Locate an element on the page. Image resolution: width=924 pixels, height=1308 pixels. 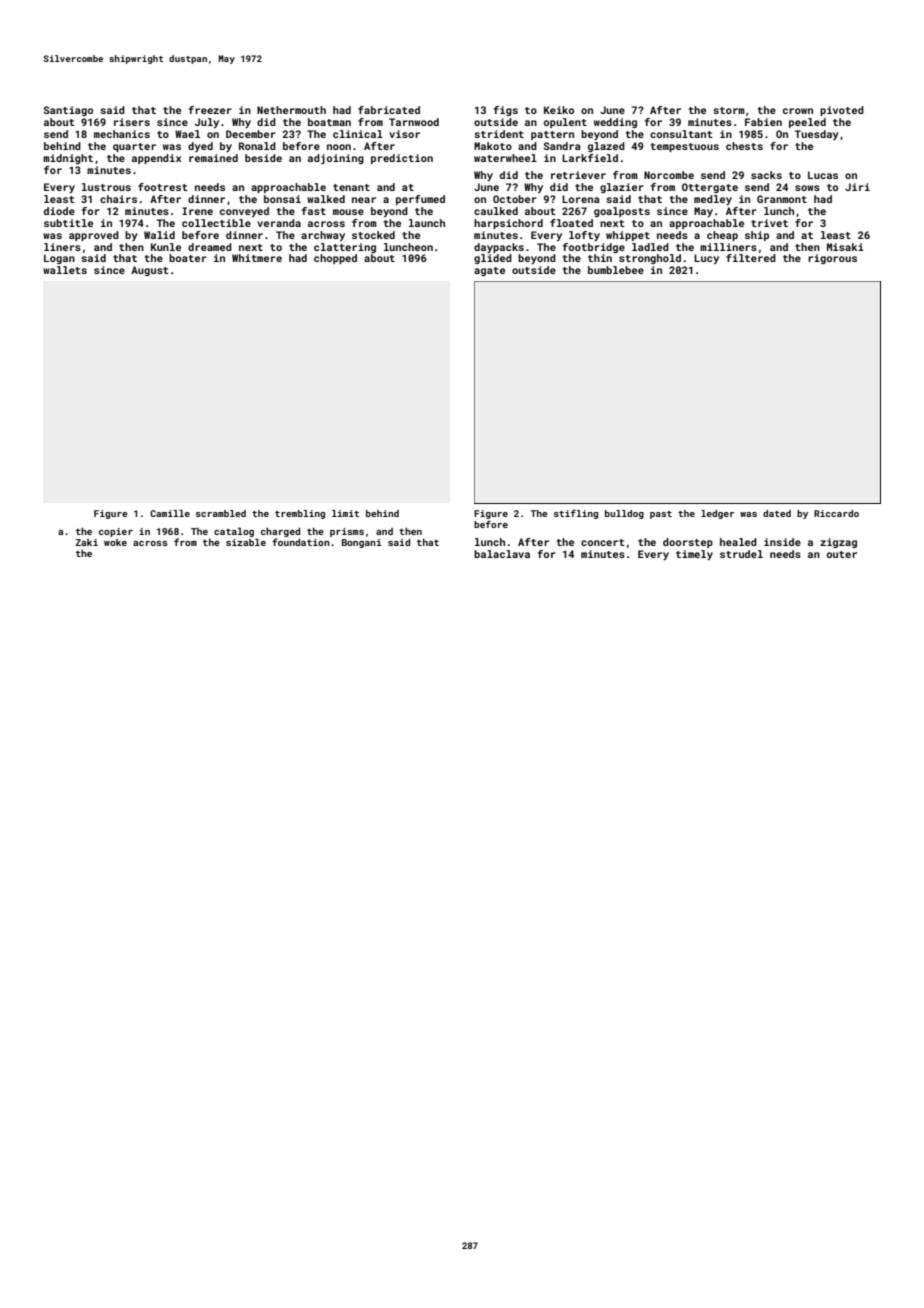
freezer is located at coordinates (210, 110).
